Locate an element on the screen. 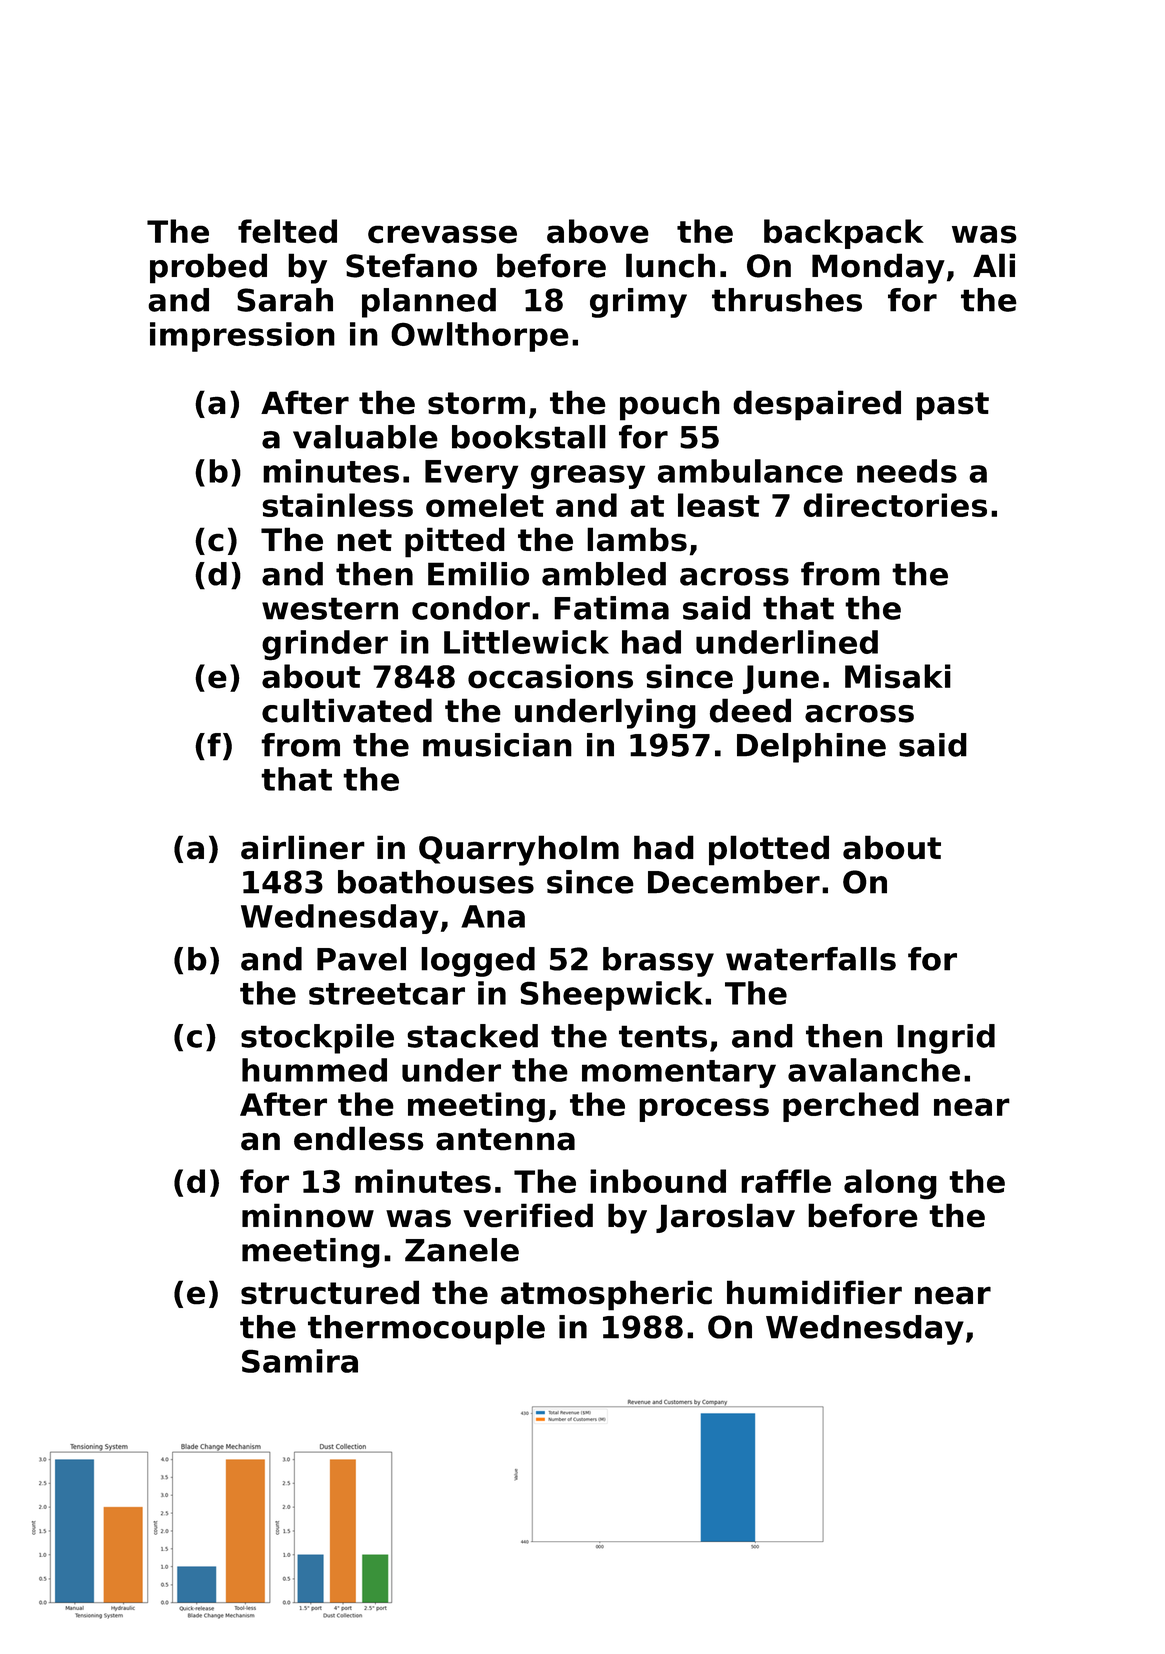  valuable is located at coordinates (365, 437).
